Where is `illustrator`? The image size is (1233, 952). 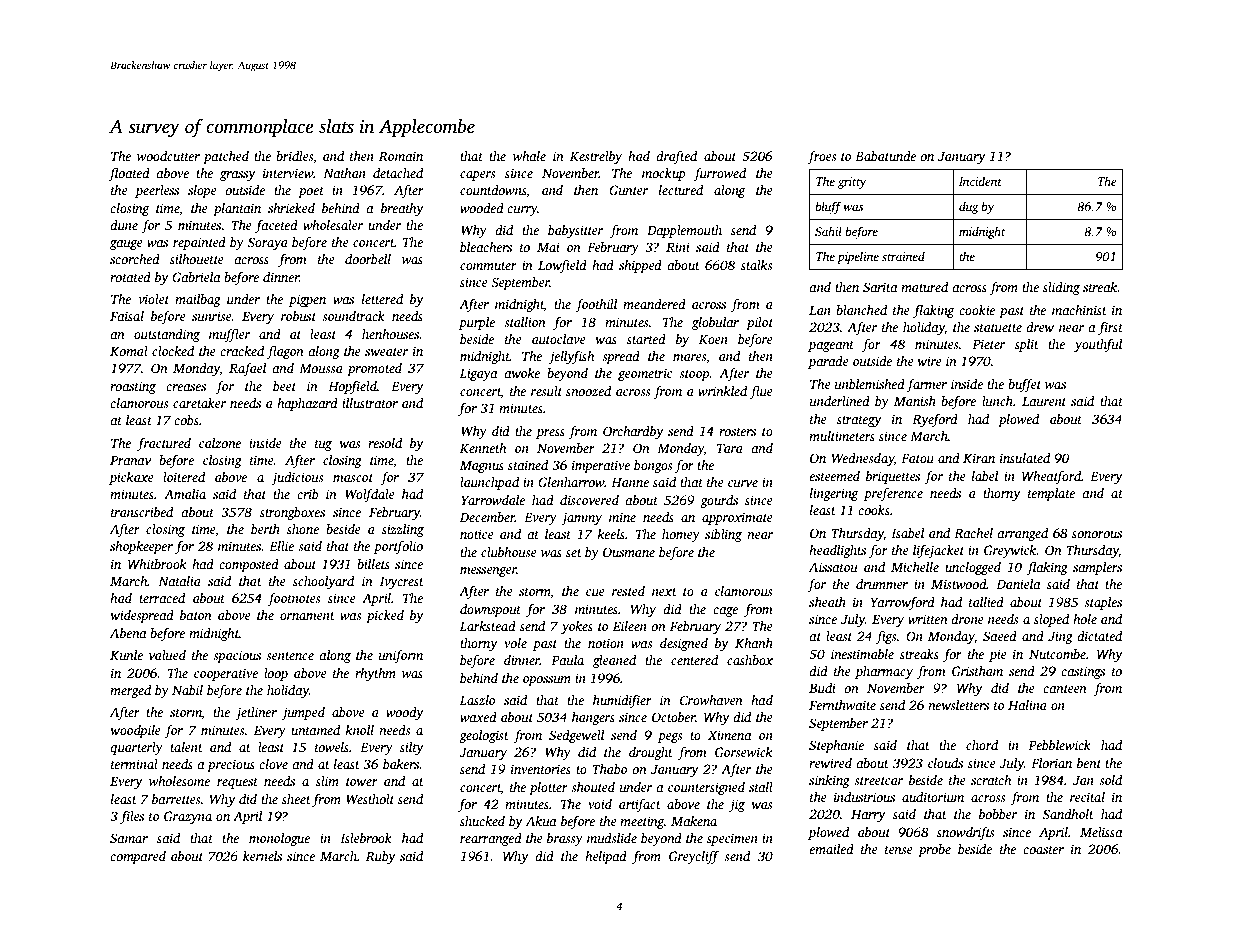 illustrator is located at coordinates (370, 403).
